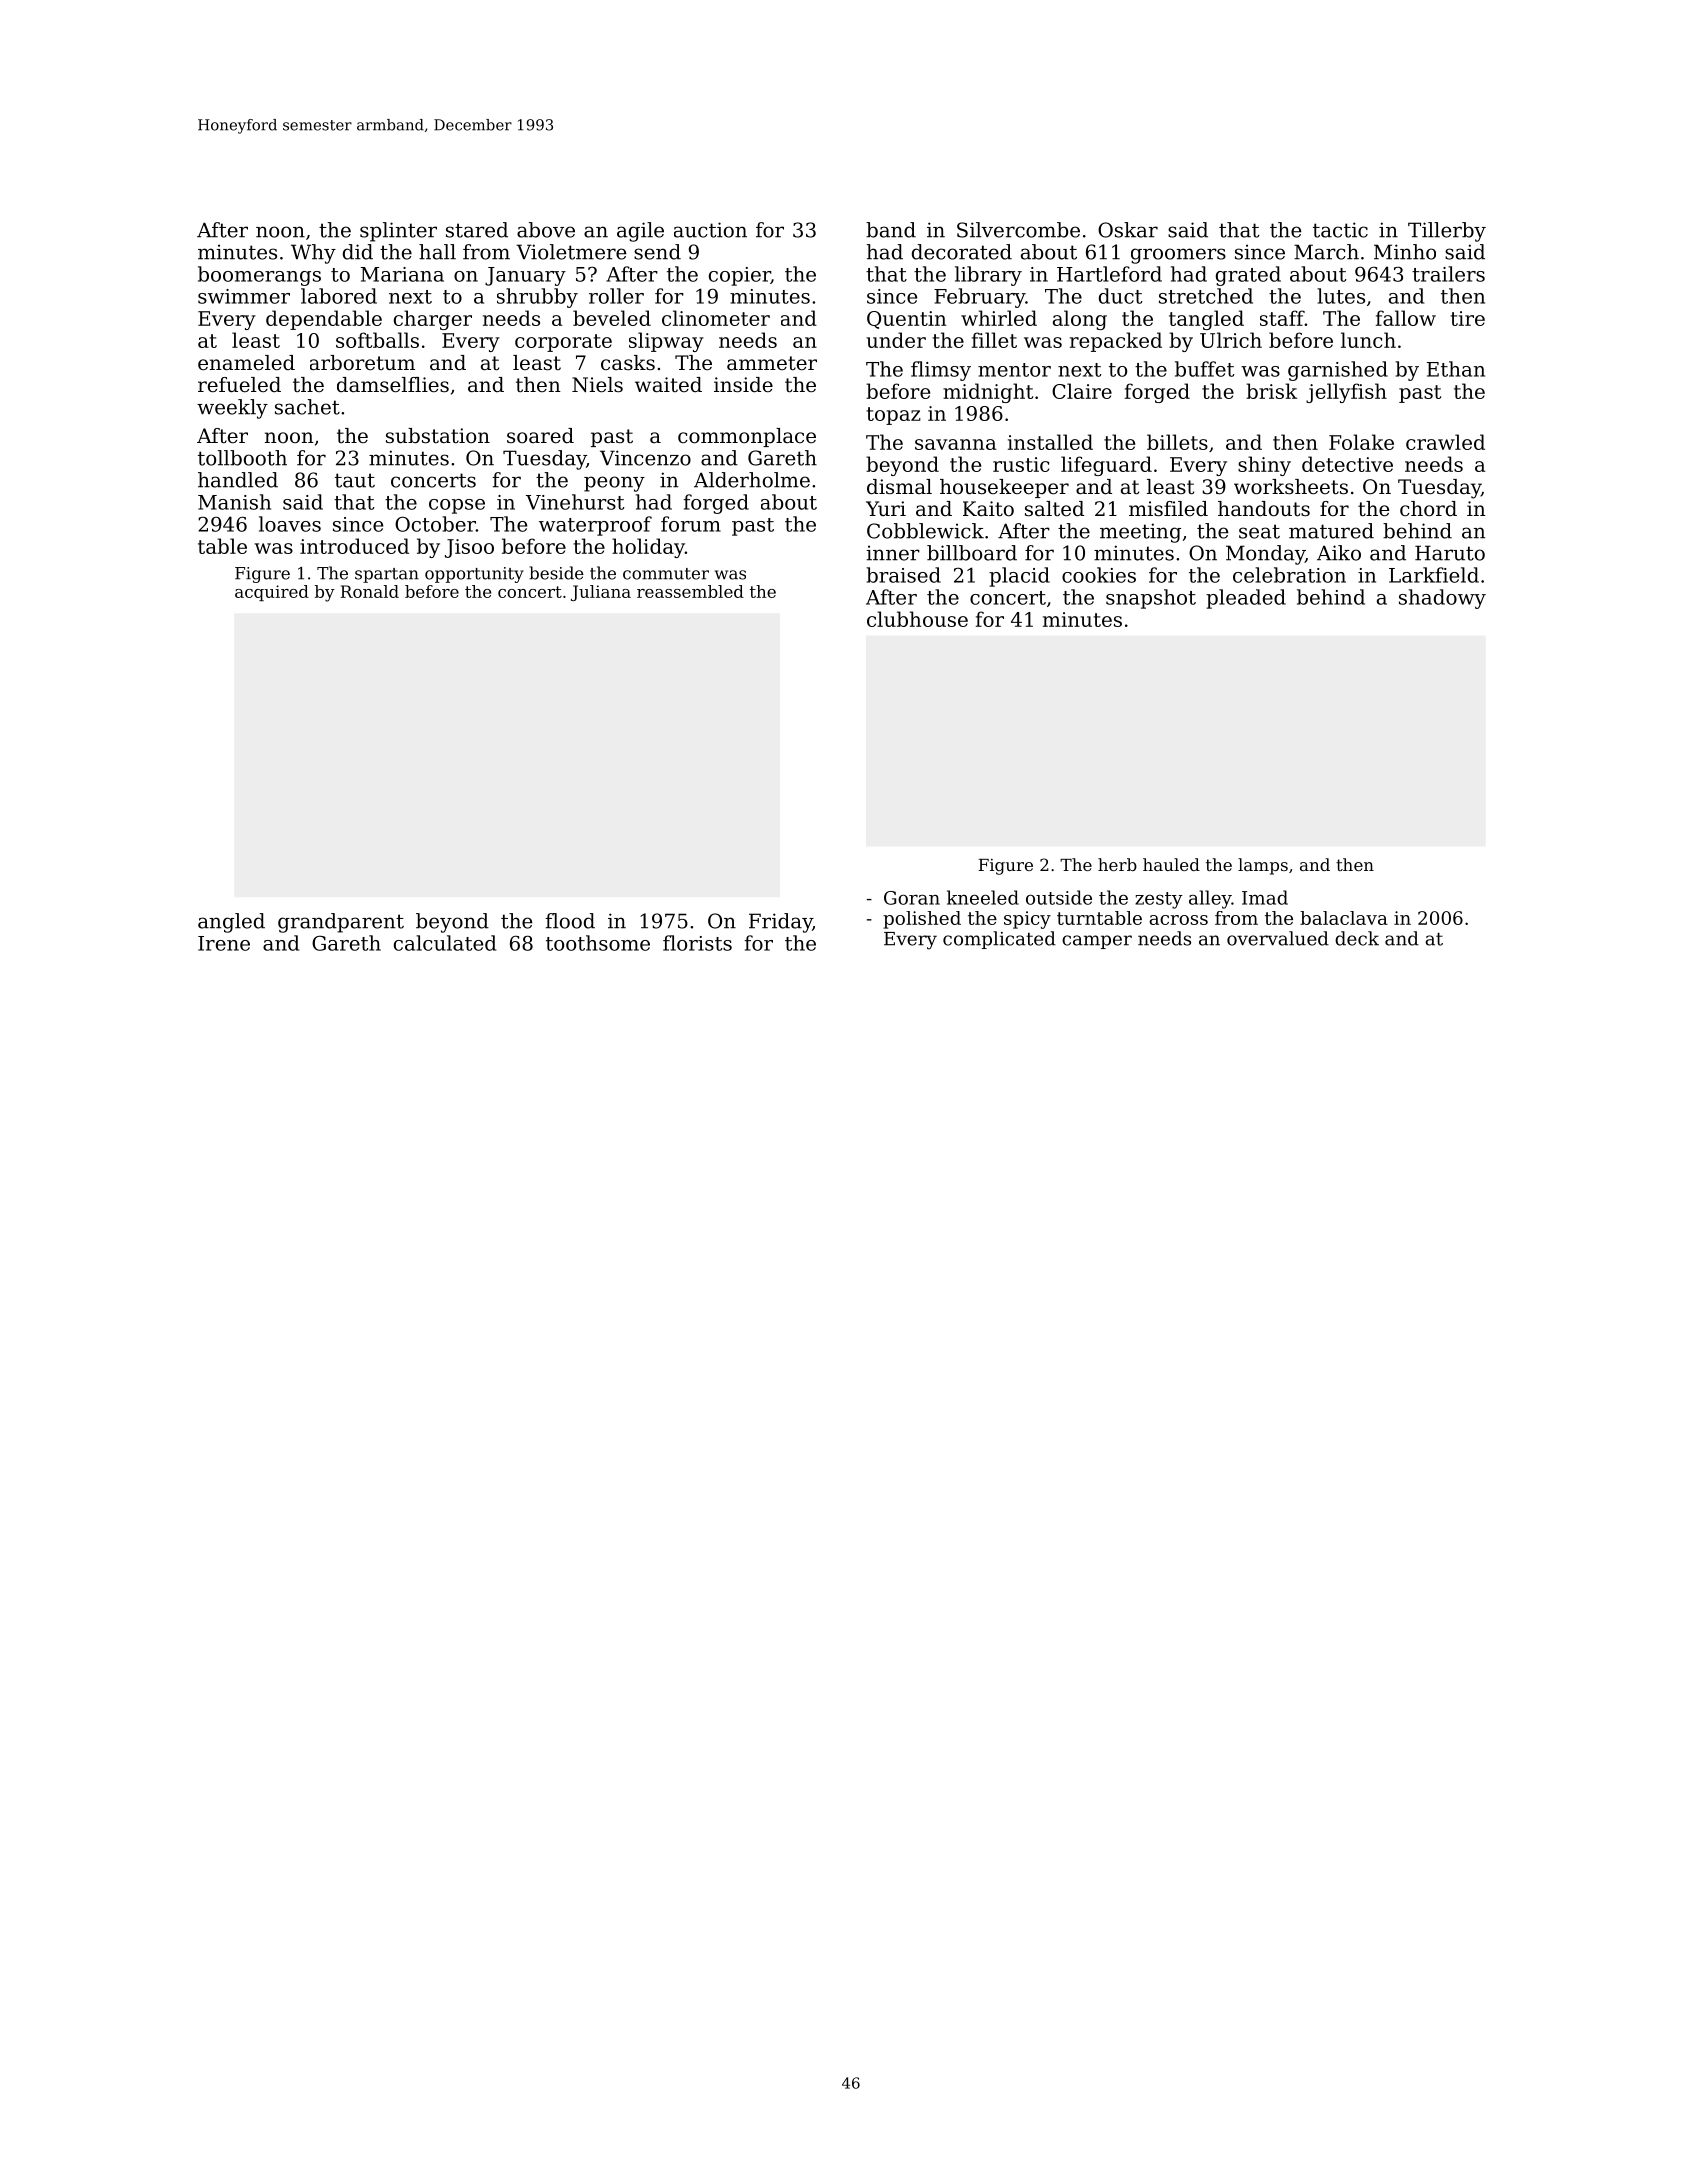 The width and height of the screenshot is (1683, 2178). What do you see at coordinates (341, 923) in the screenshot?
I see `grandparent` at bounding box center [341, 923].
